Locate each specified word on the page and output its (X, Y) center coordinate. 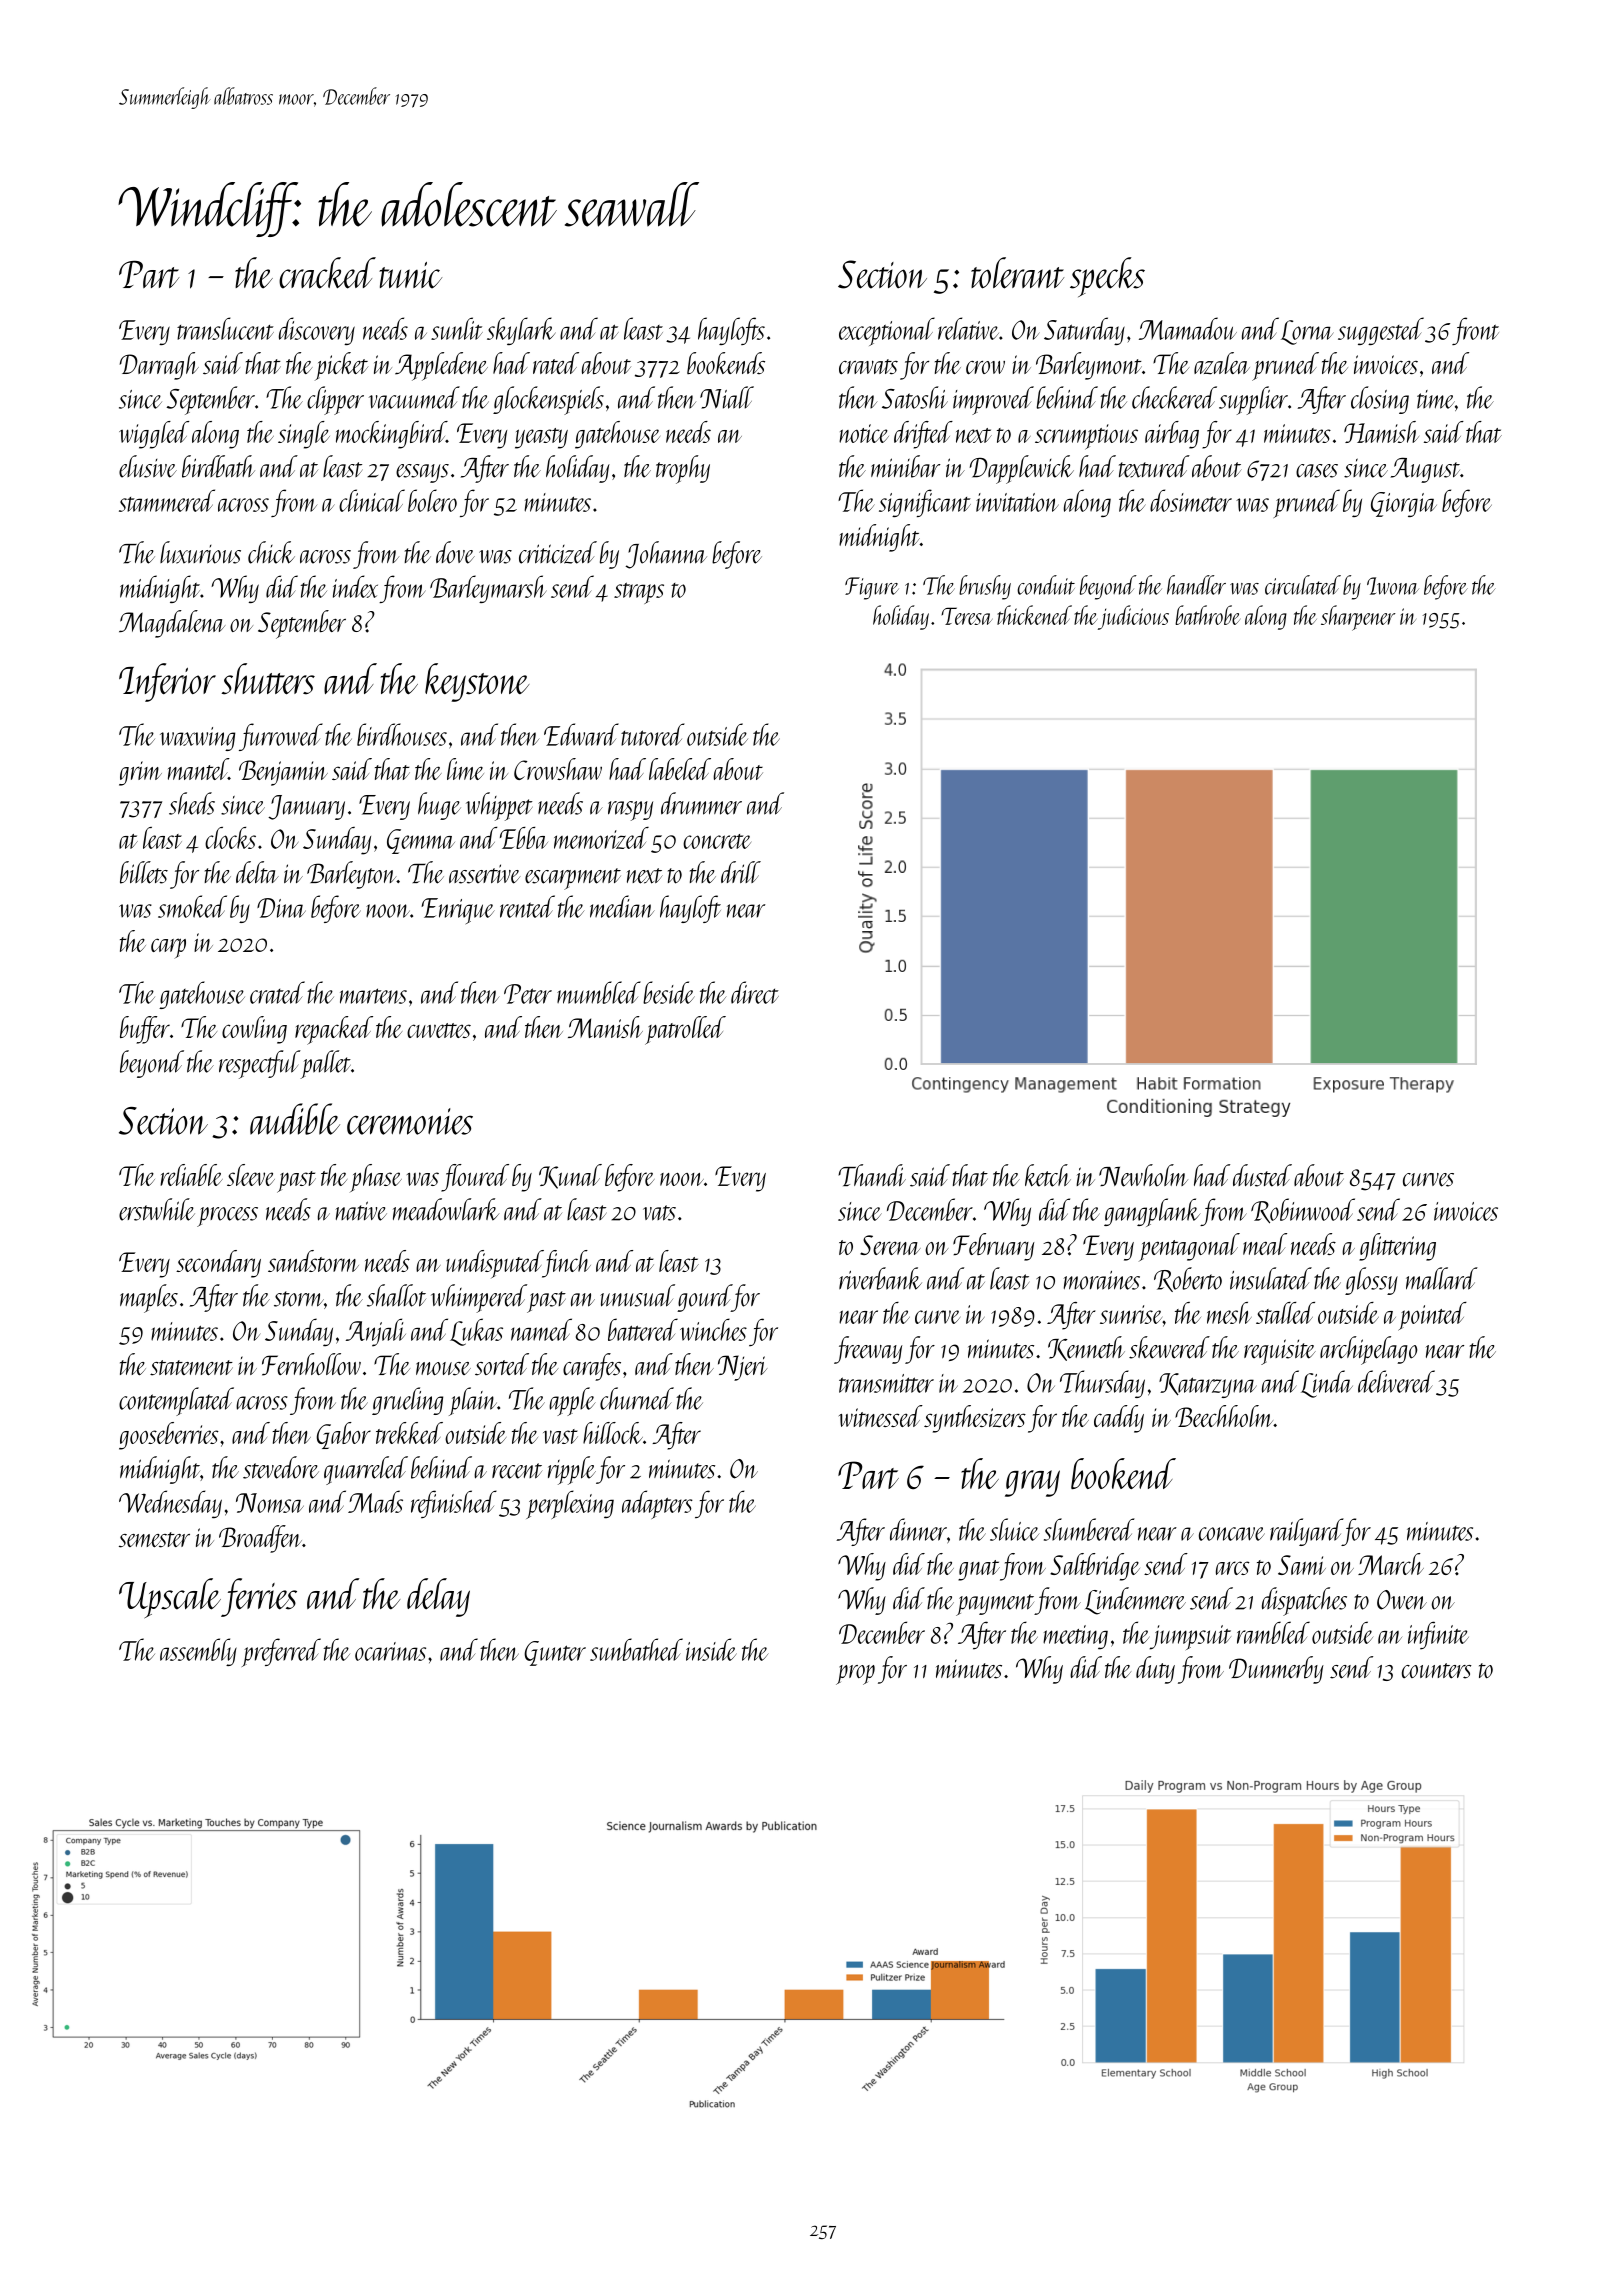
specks (1107, 277)
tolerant (1017, 273)
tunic (410, 275)
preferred (281, 1652)
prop (855, 1675)
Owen (1402, 1600)
